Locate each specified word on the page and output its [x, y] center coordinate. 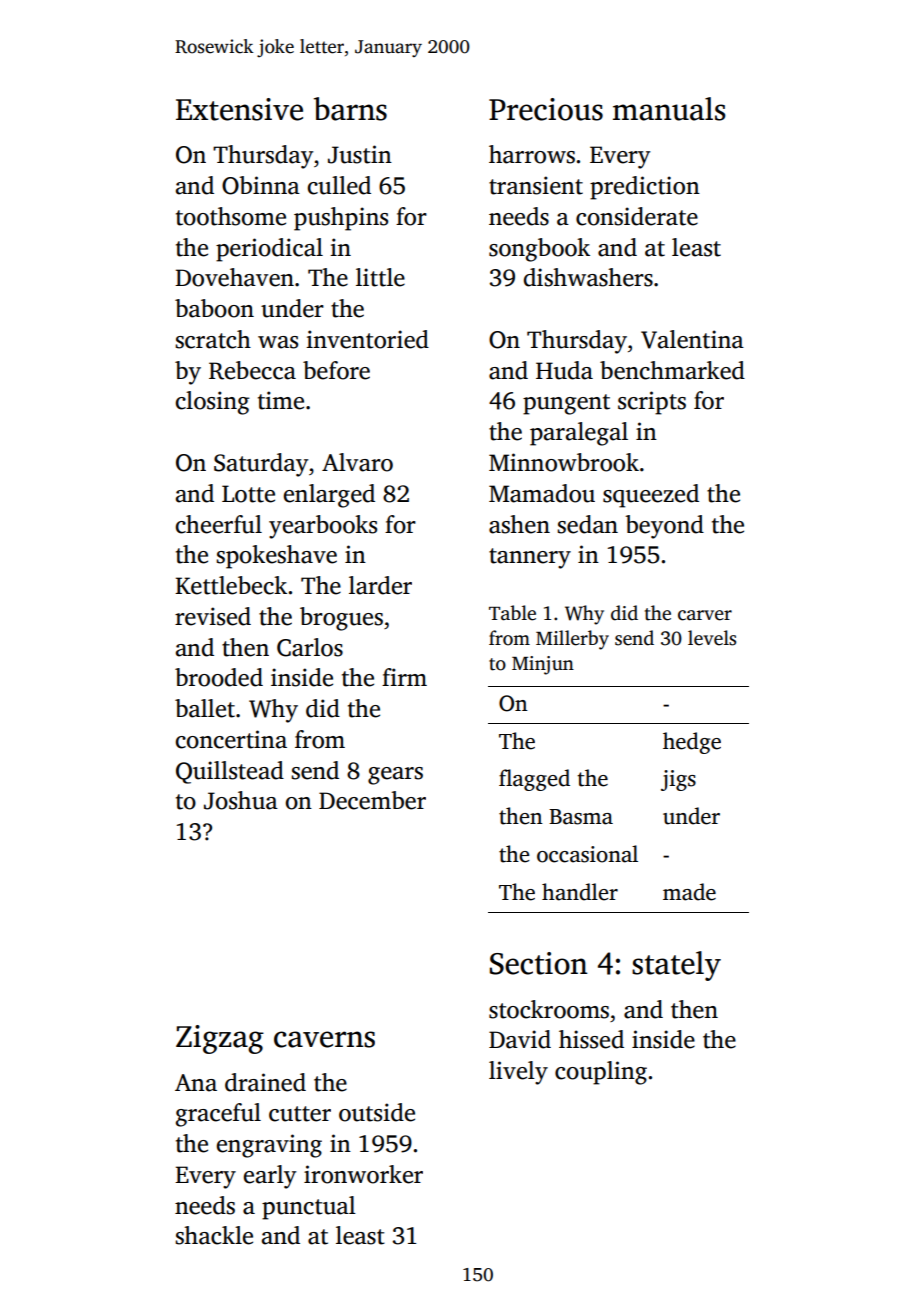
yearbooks [323, 527]
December [372, 800]
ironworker [363, 1174]
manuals [669, 109]
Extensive [239, 109]
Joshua [241, 800]
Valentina [692, 339]
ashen [519, 524]
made [689, 892]
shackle [214, 1235]
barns [350, 109]
